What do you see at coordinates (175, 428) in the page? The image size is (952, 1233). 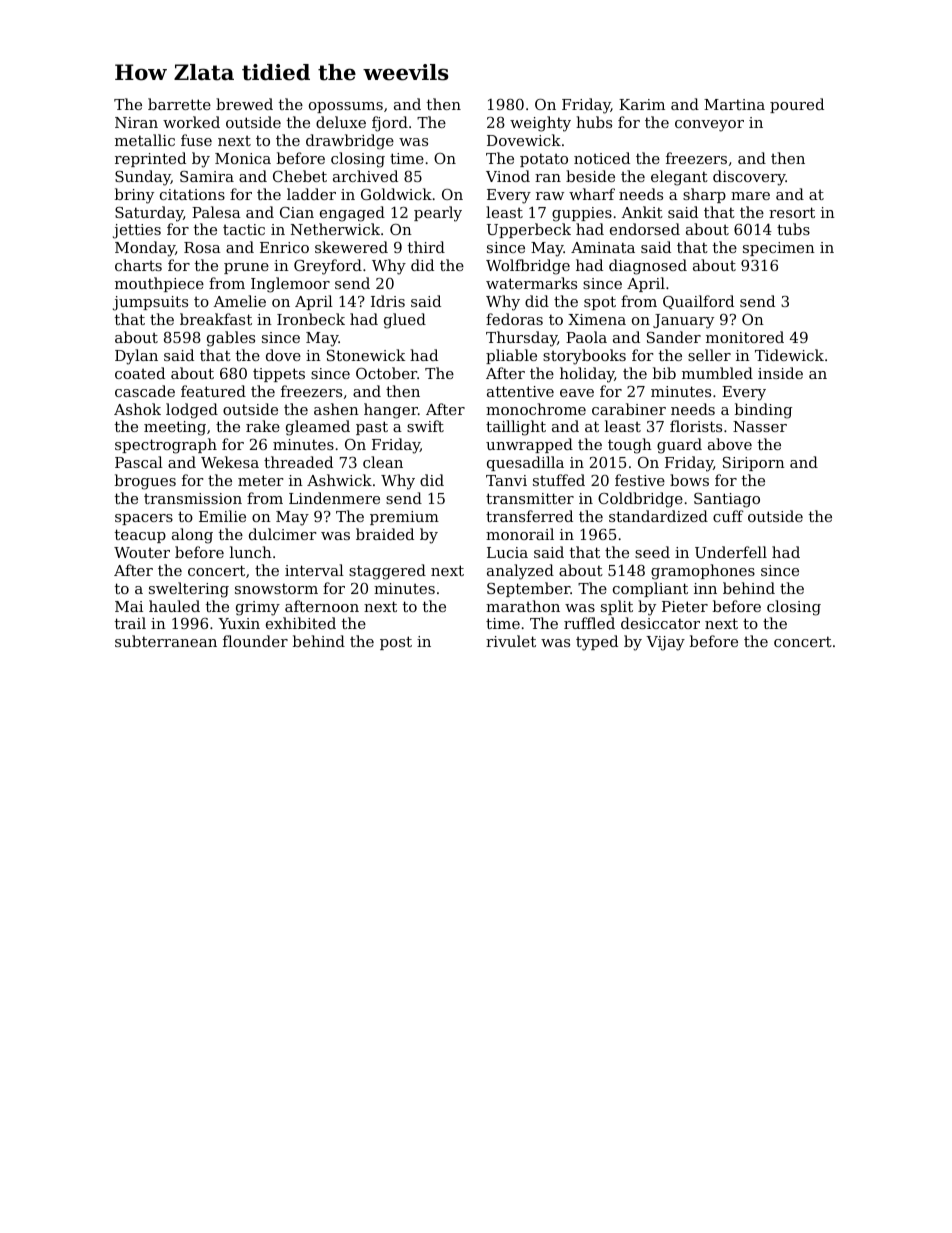 I see `meeting` at bounding box center [175, 428].
